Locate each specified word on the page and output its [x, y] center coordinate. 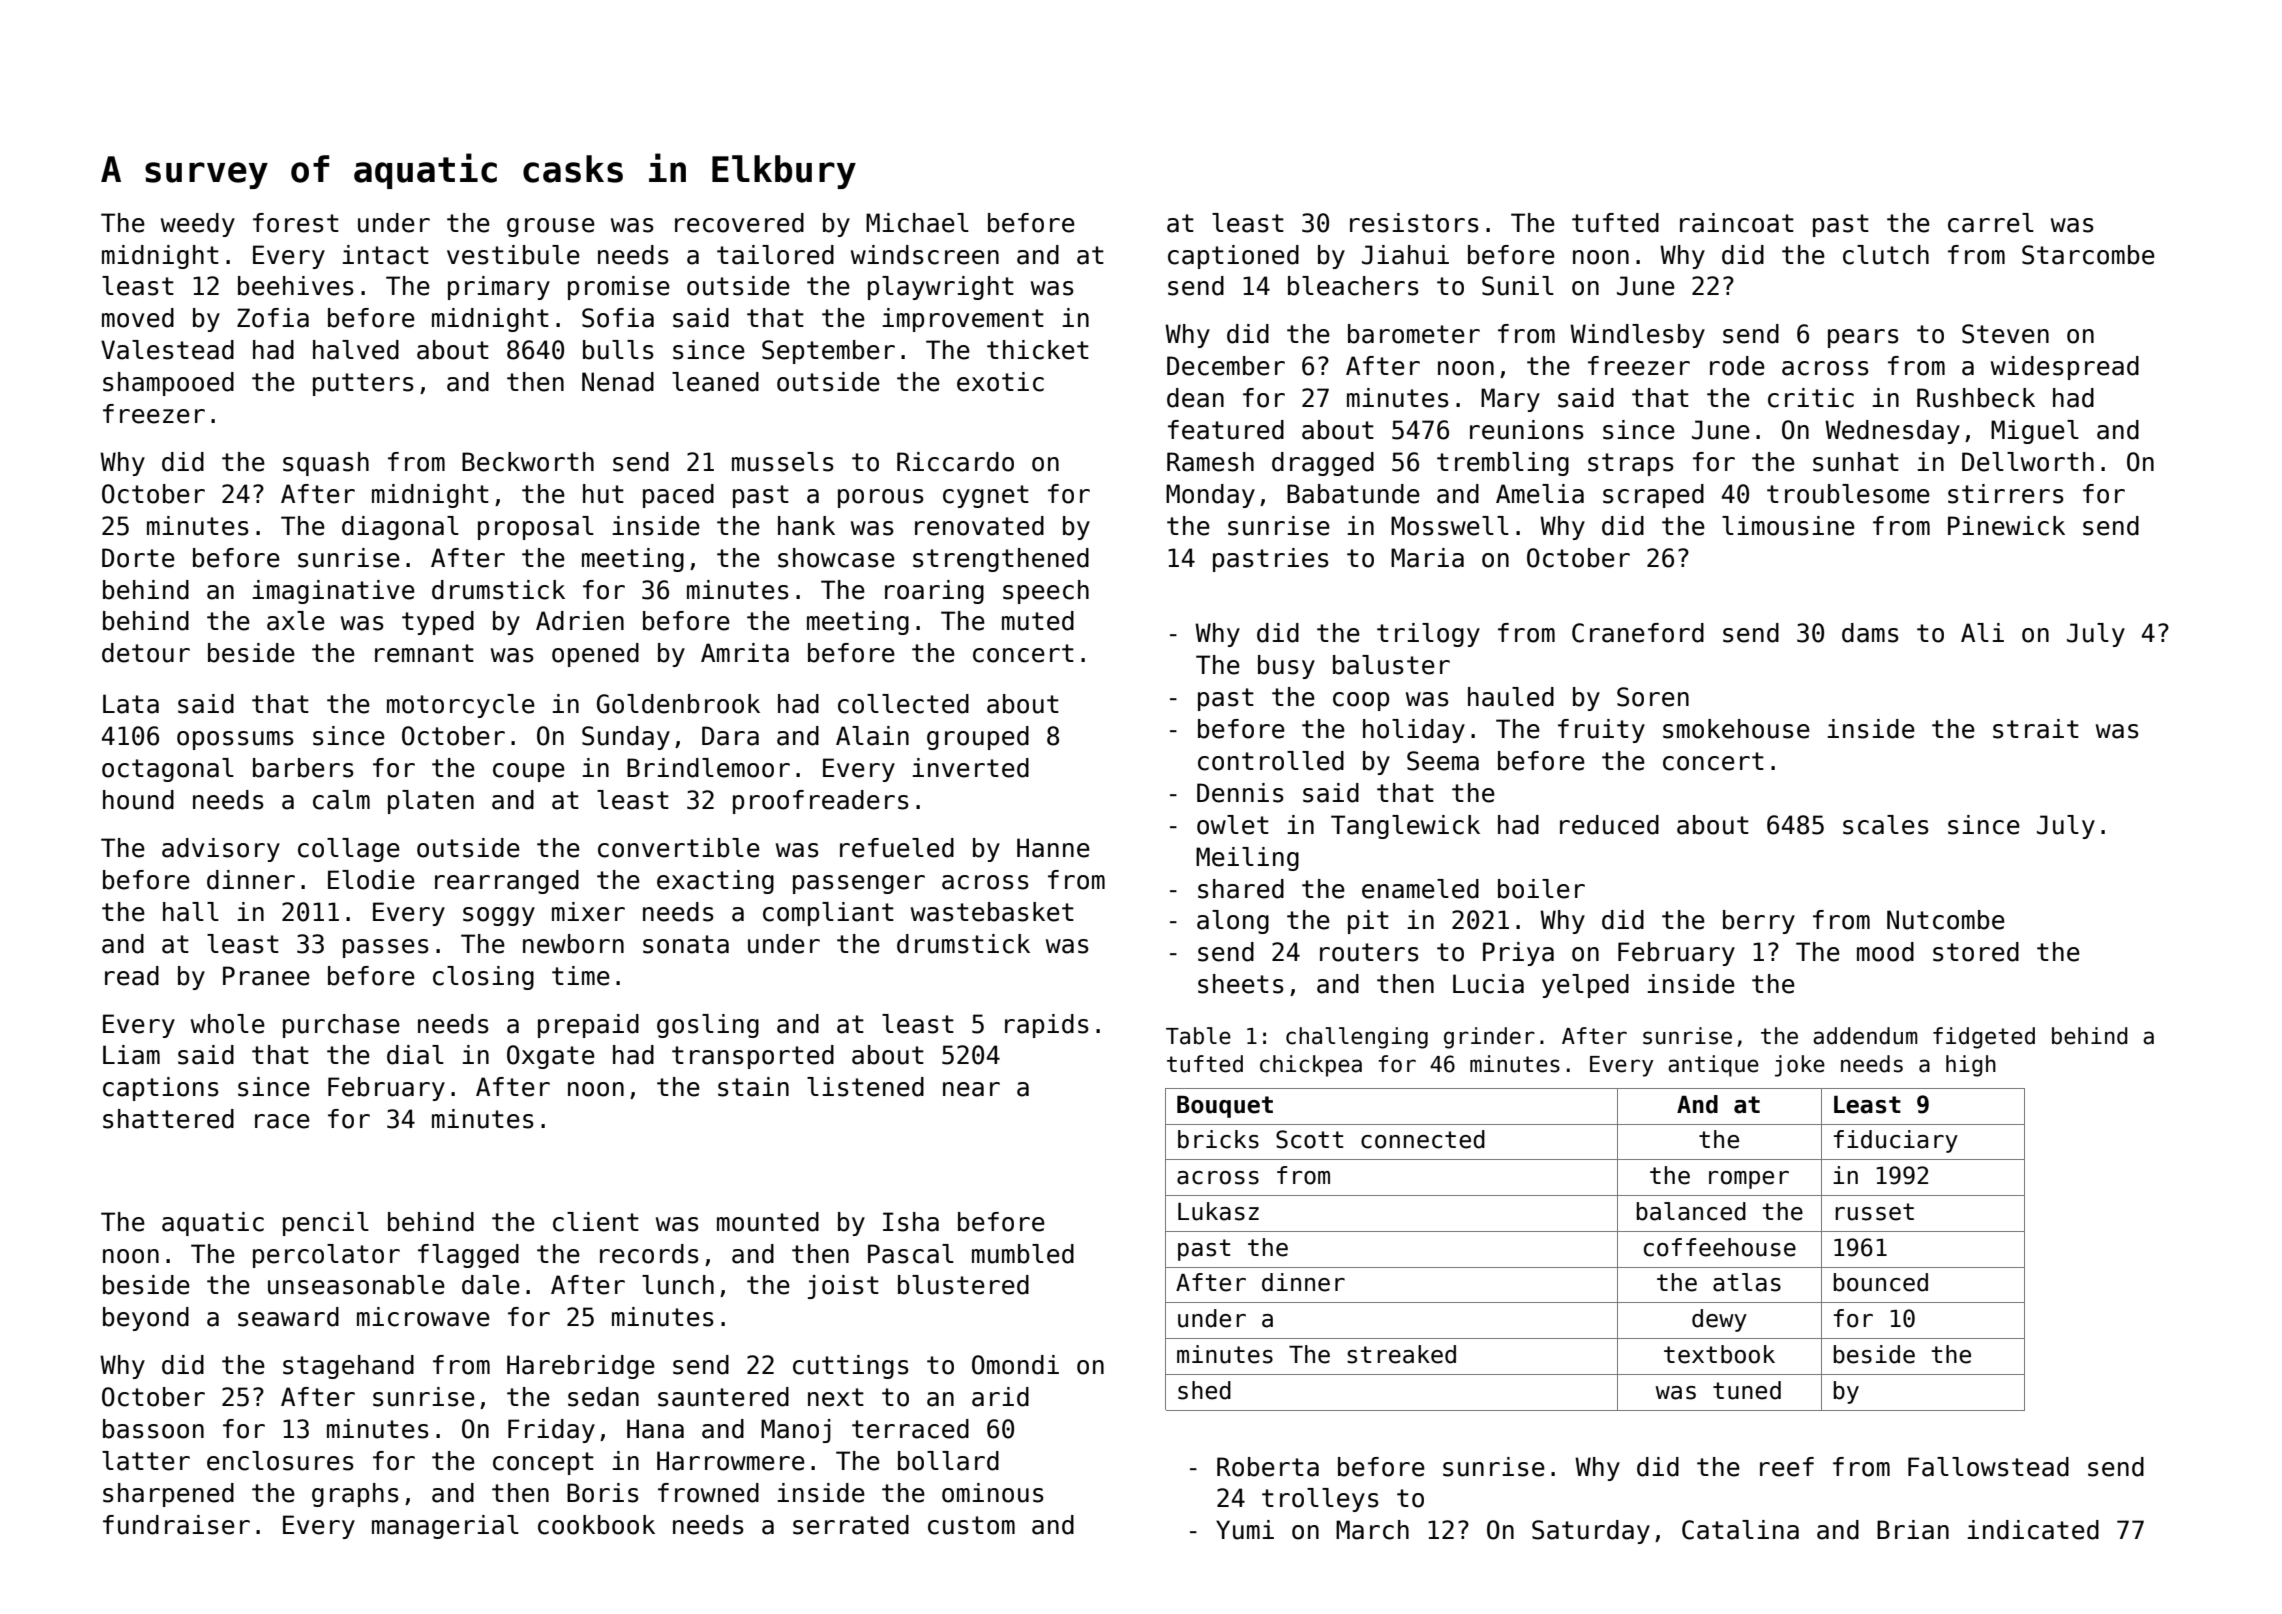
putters [363, 384]
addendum [1865, 1036]
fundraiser [176, 1525]
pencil [326, 1224]
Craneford [1638, 633]
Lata [131, 704]
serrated [851, 1525]
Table [1198, 1036]
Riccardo [955, 462]
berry [1759, 922]
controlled [1271, 761]
